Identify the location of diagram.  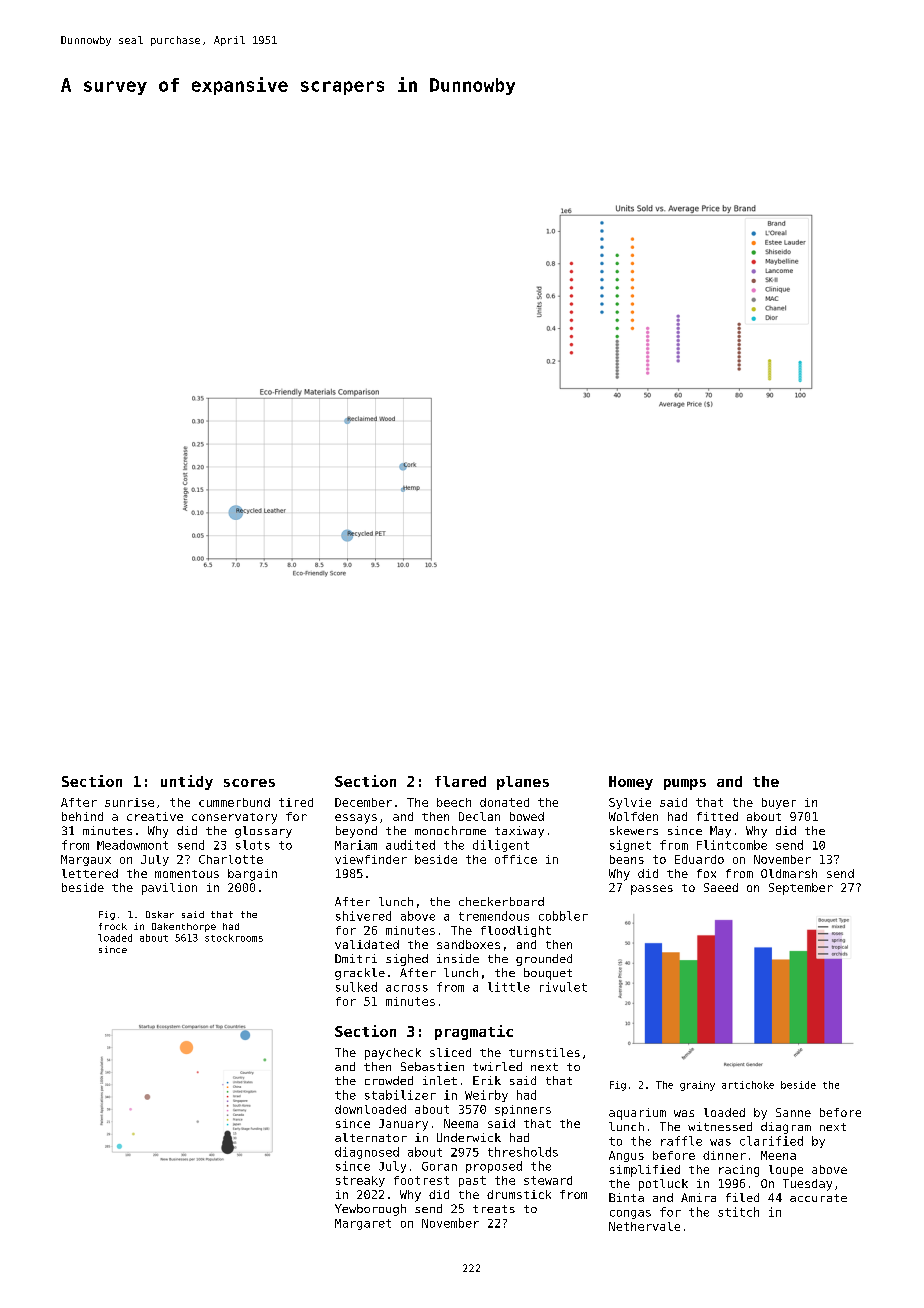
(786, 1128).
